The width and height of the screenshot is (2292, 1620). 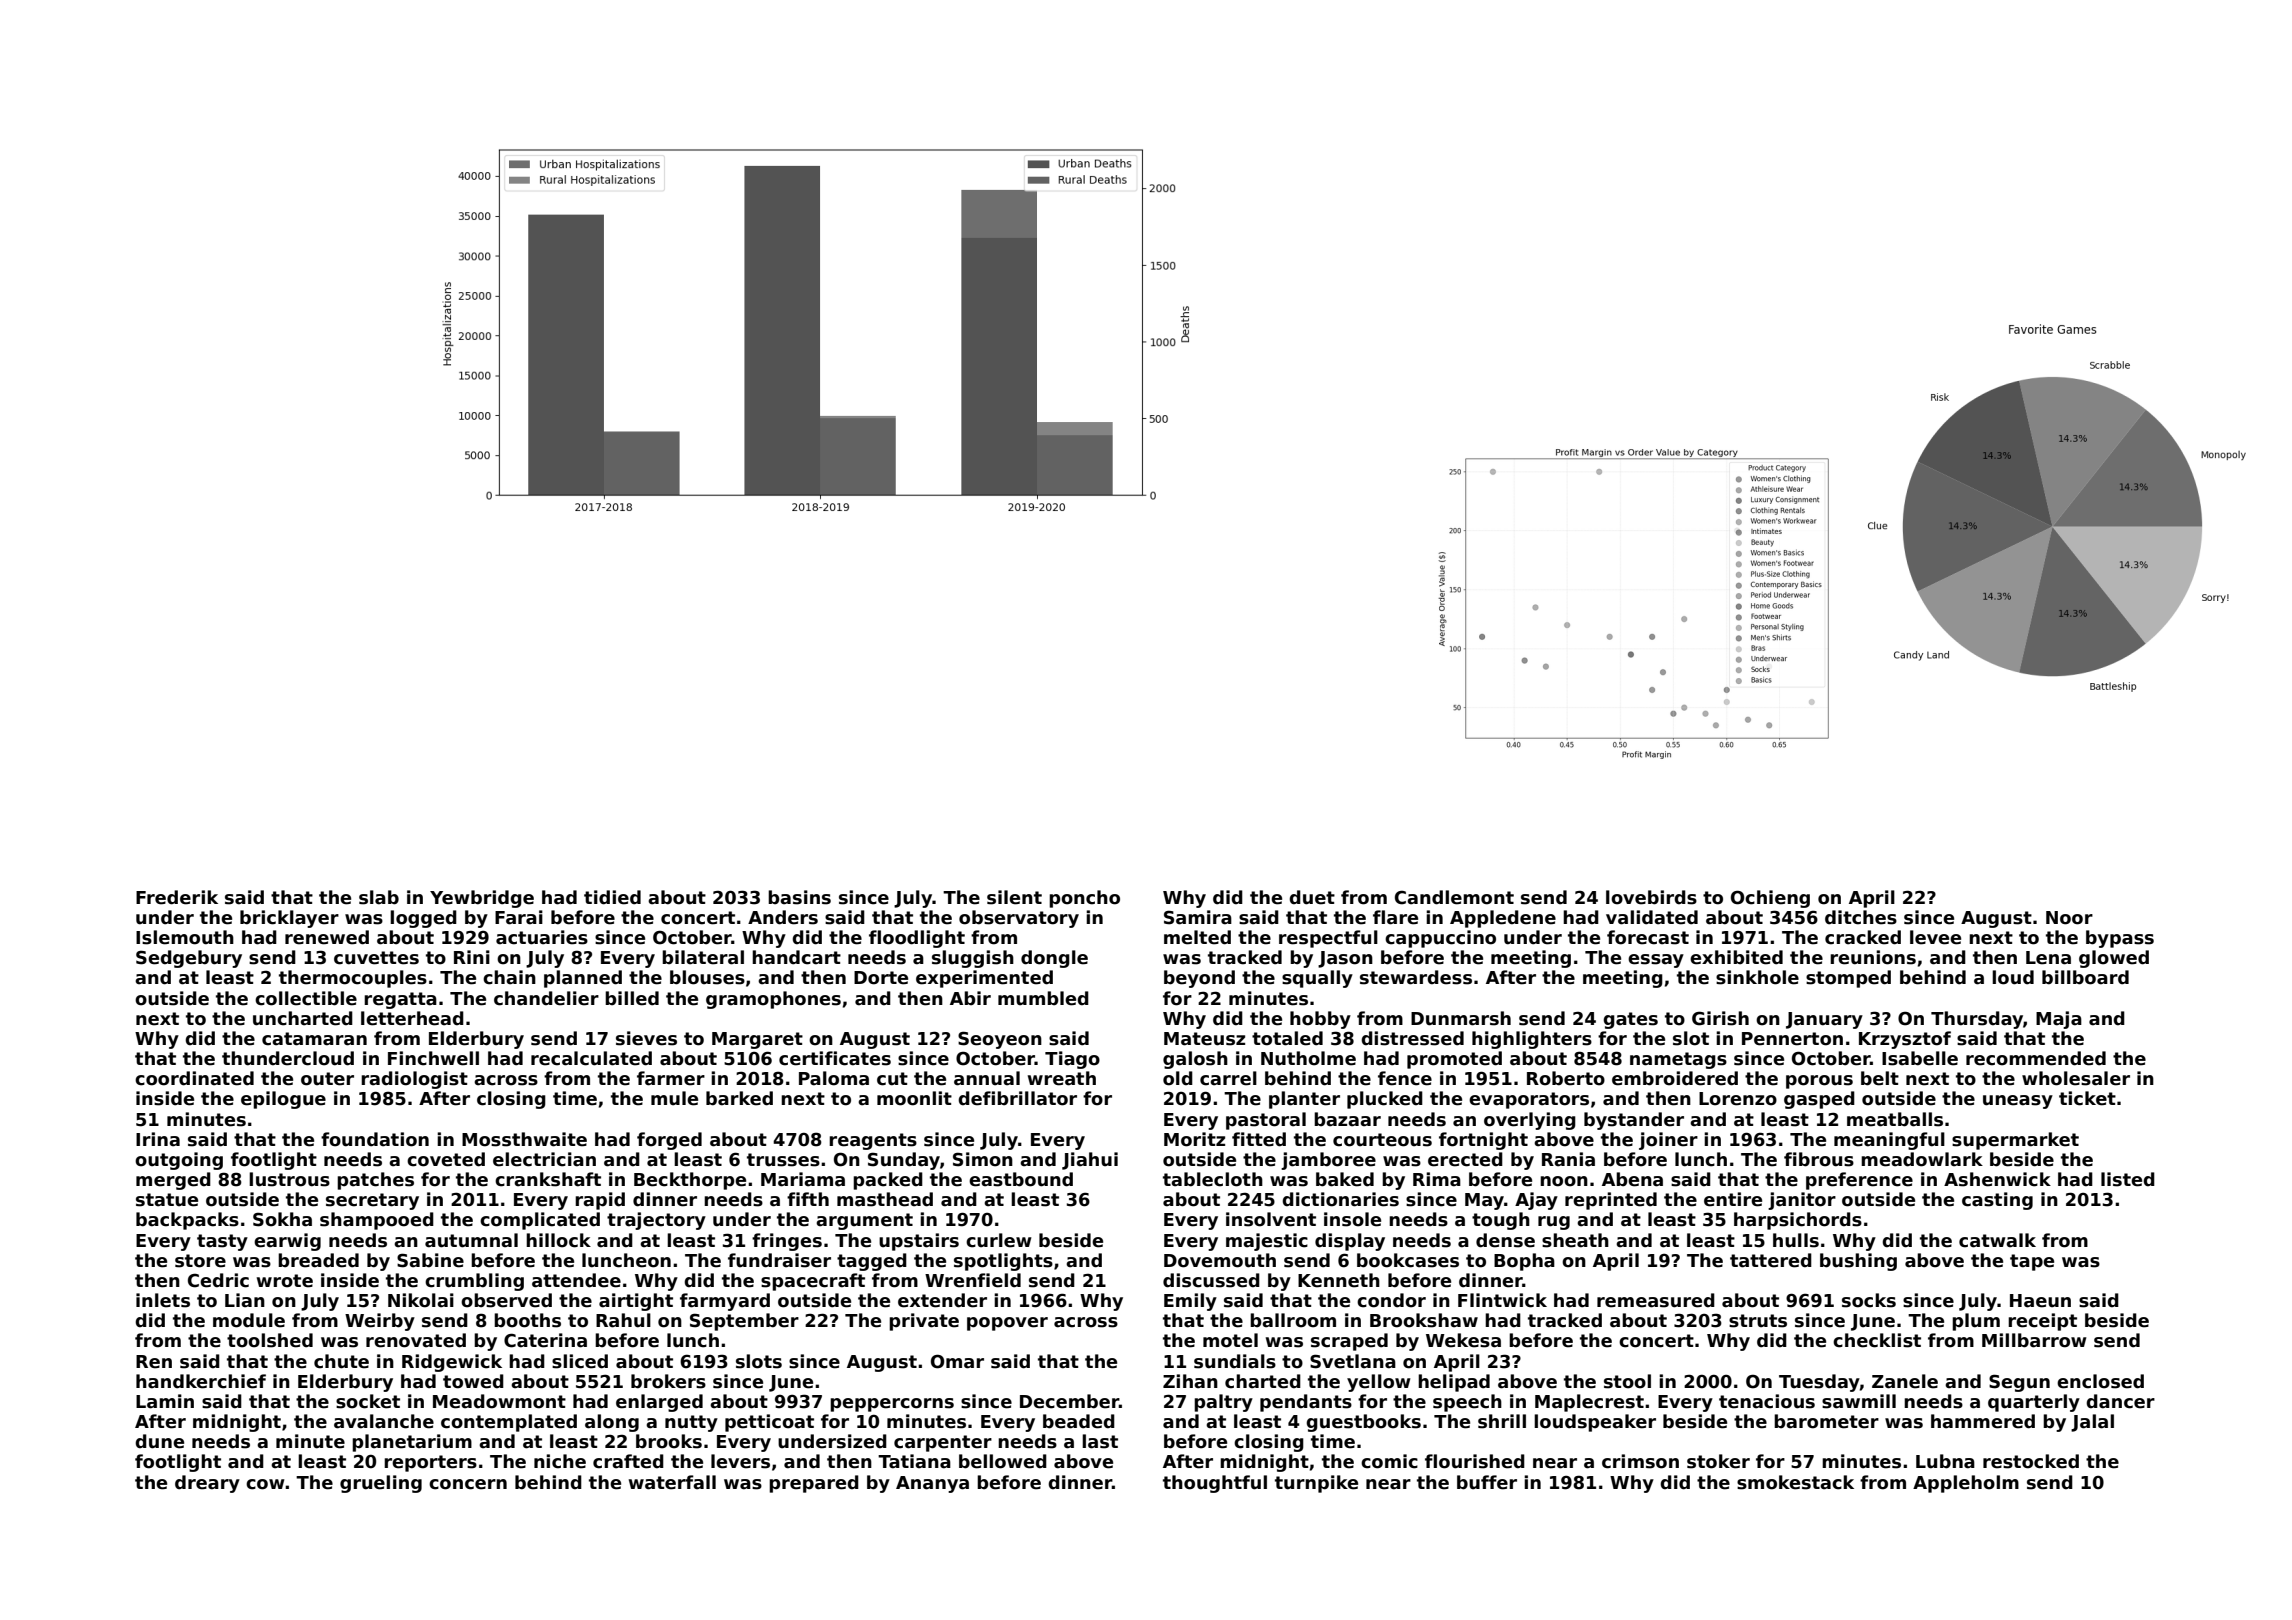 What do you see at coordinates (1454, 1060) in the screenshot?
I see `promoted` at bounding box center [1454, 1060].
